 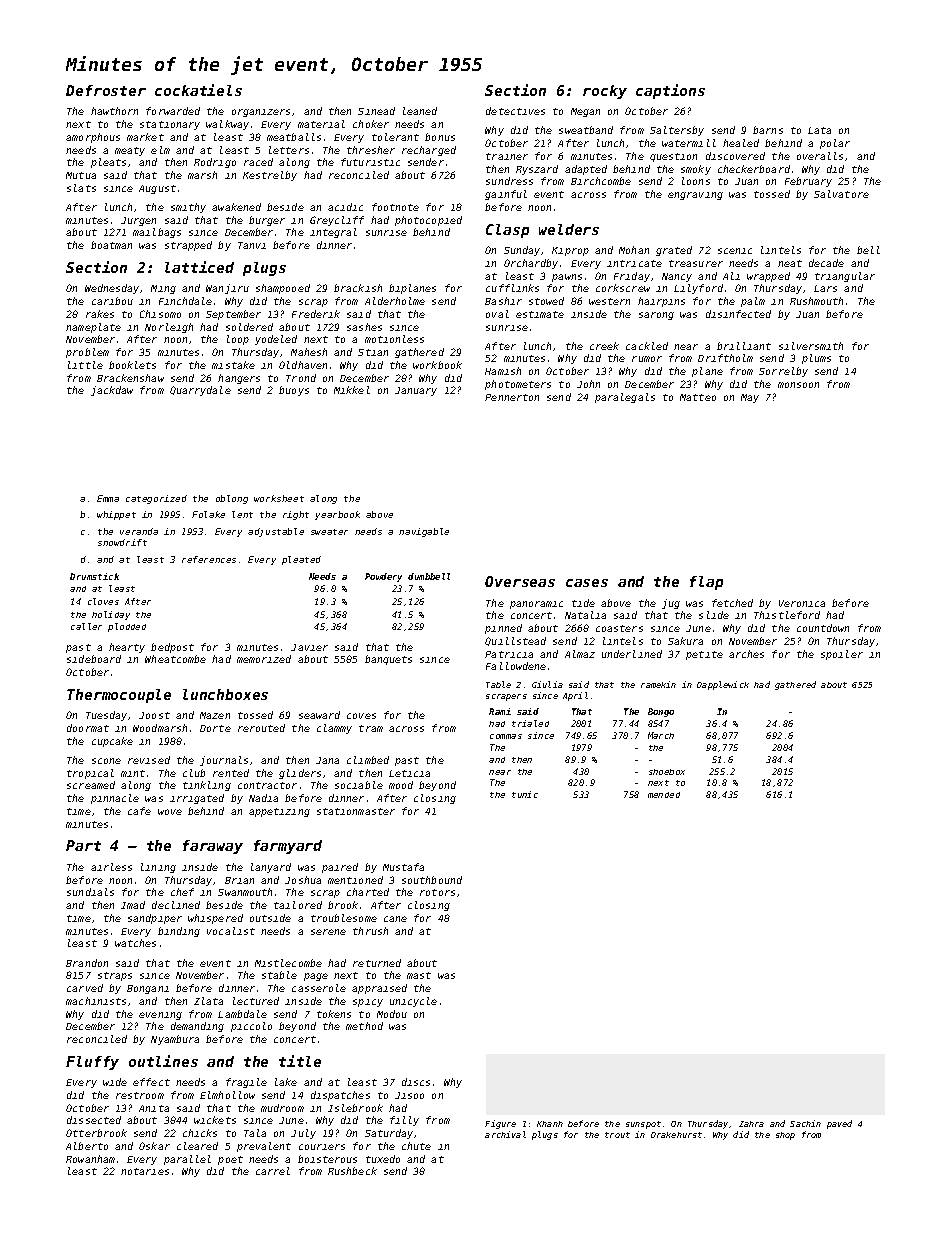 What do you see at coordinates (525, 794) in the screenshot?
I see `tunic` at bounding box center [525, 794].
